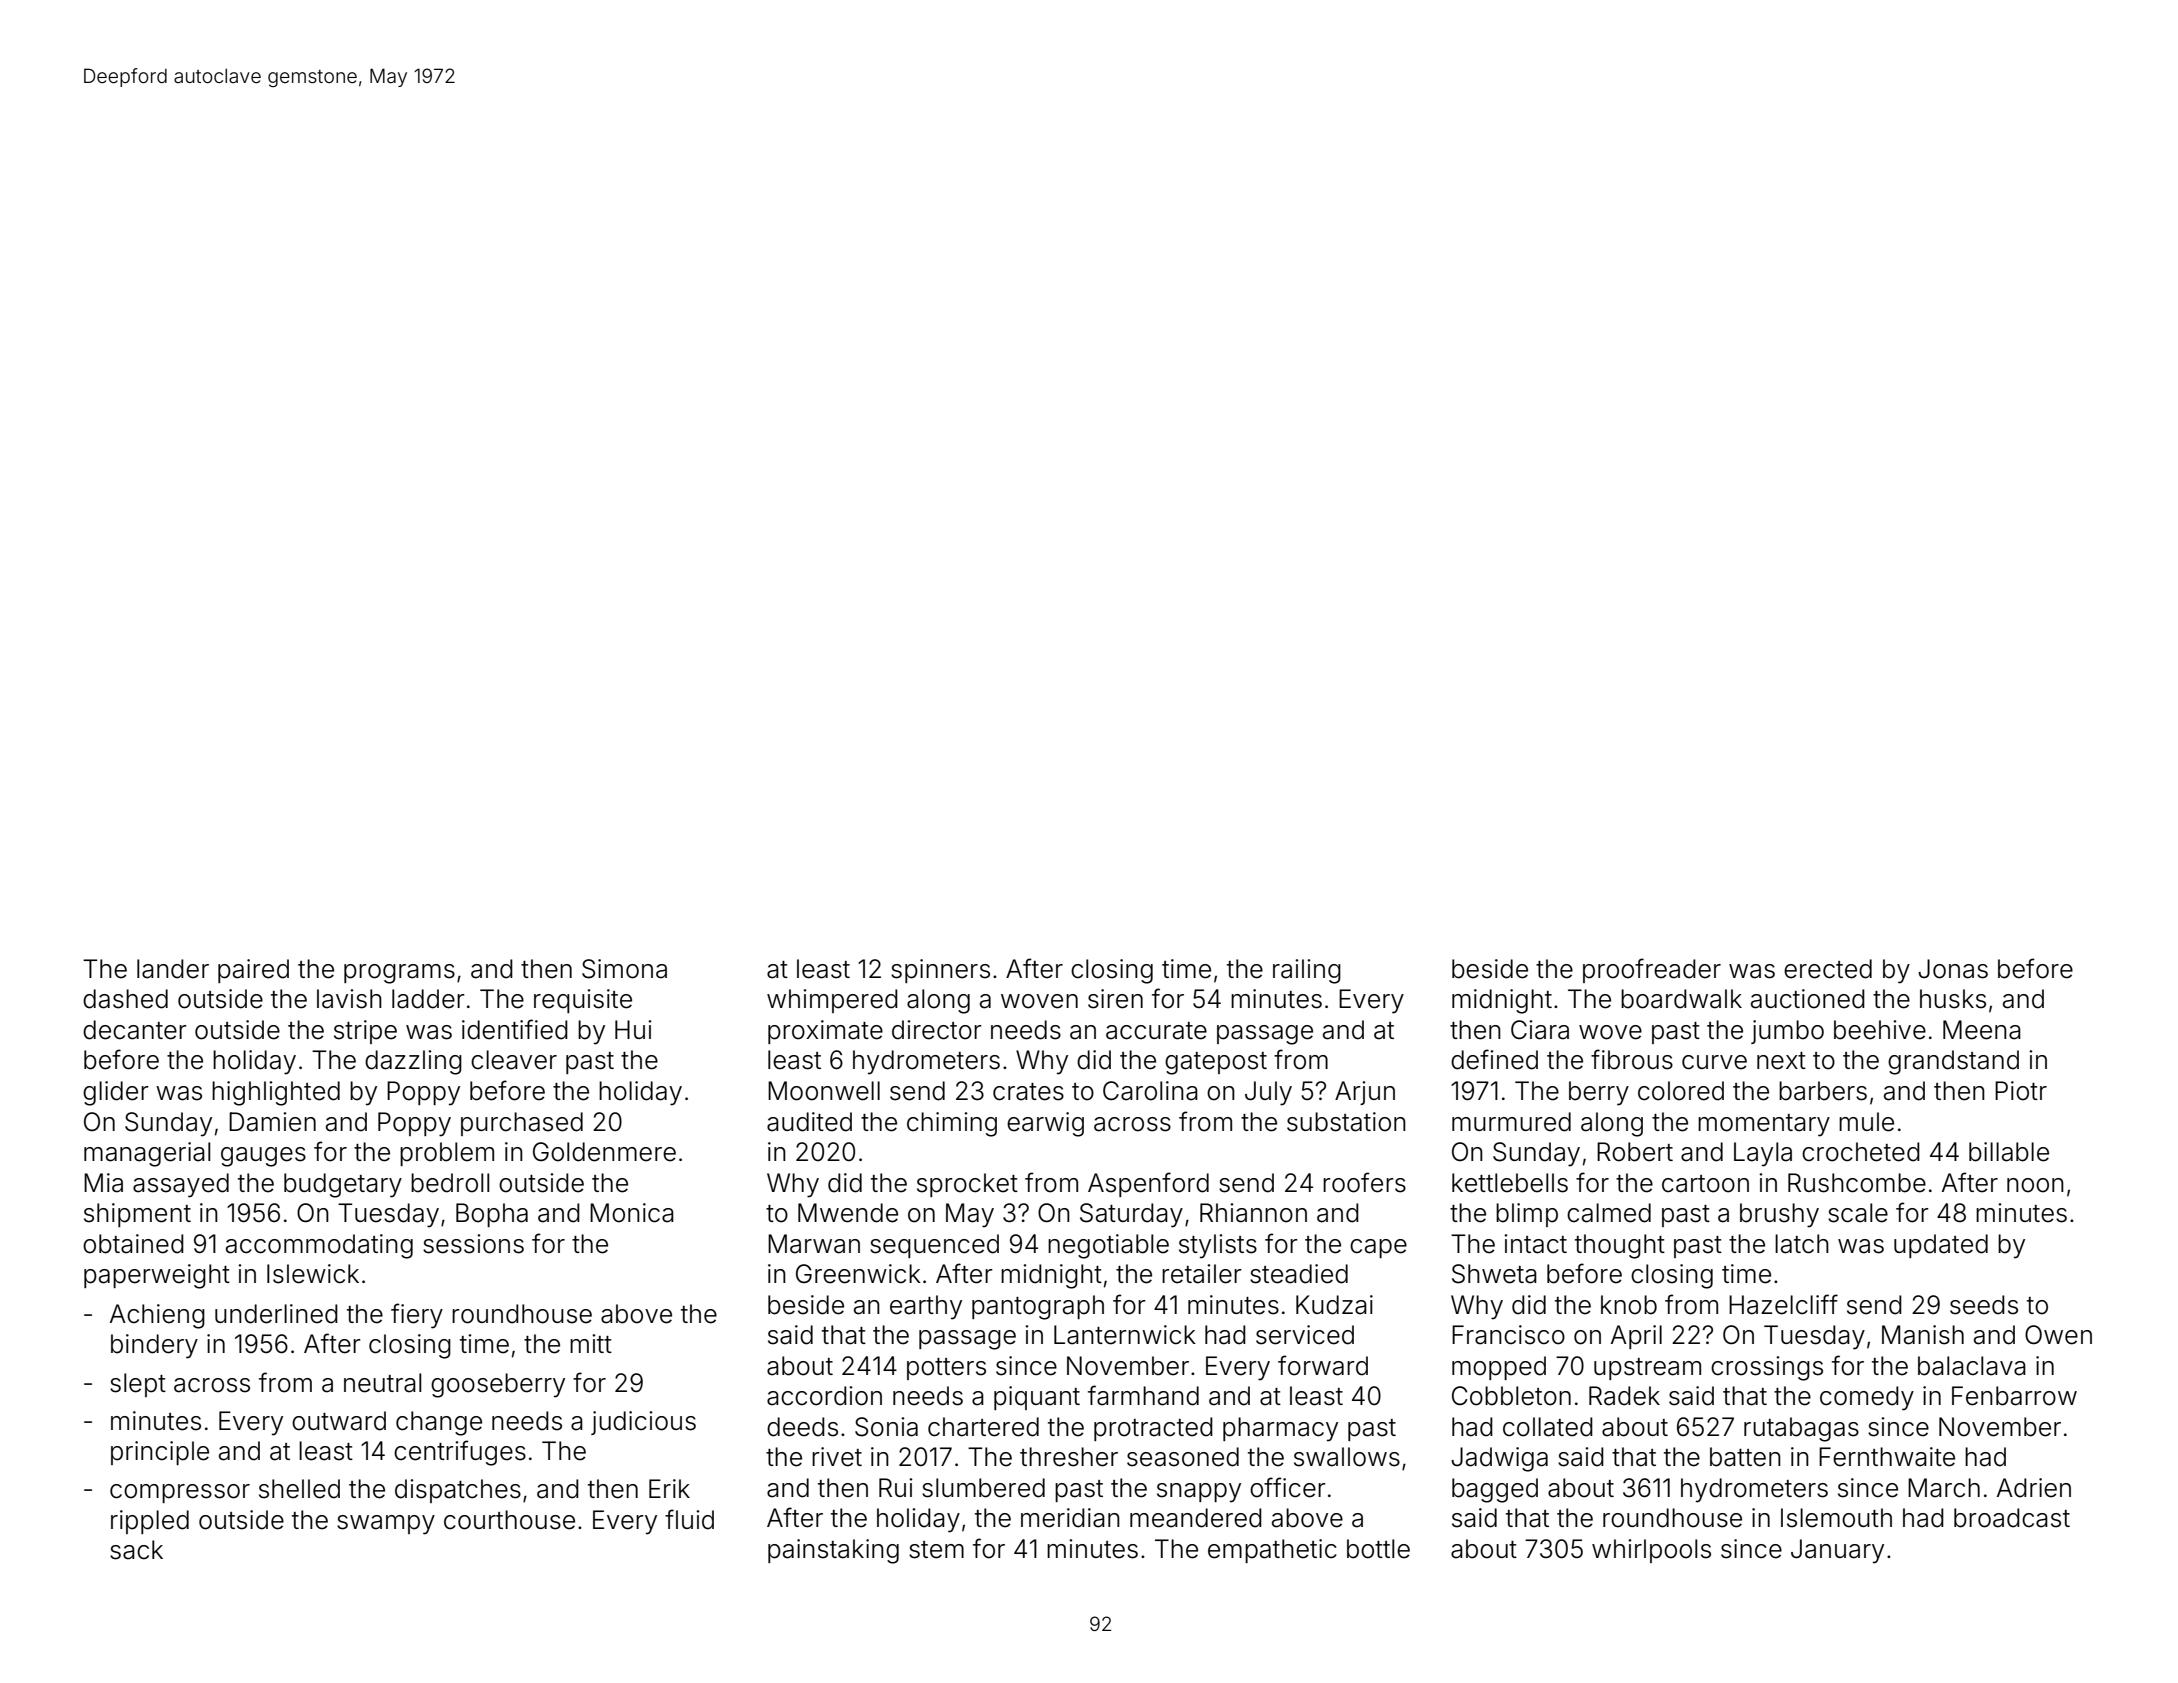 The height and width of the page is (1683, 2178). What do you see at coordinates (2009, 1152) in the page?
I see `billable` at bounding box center [2009, 1152].
